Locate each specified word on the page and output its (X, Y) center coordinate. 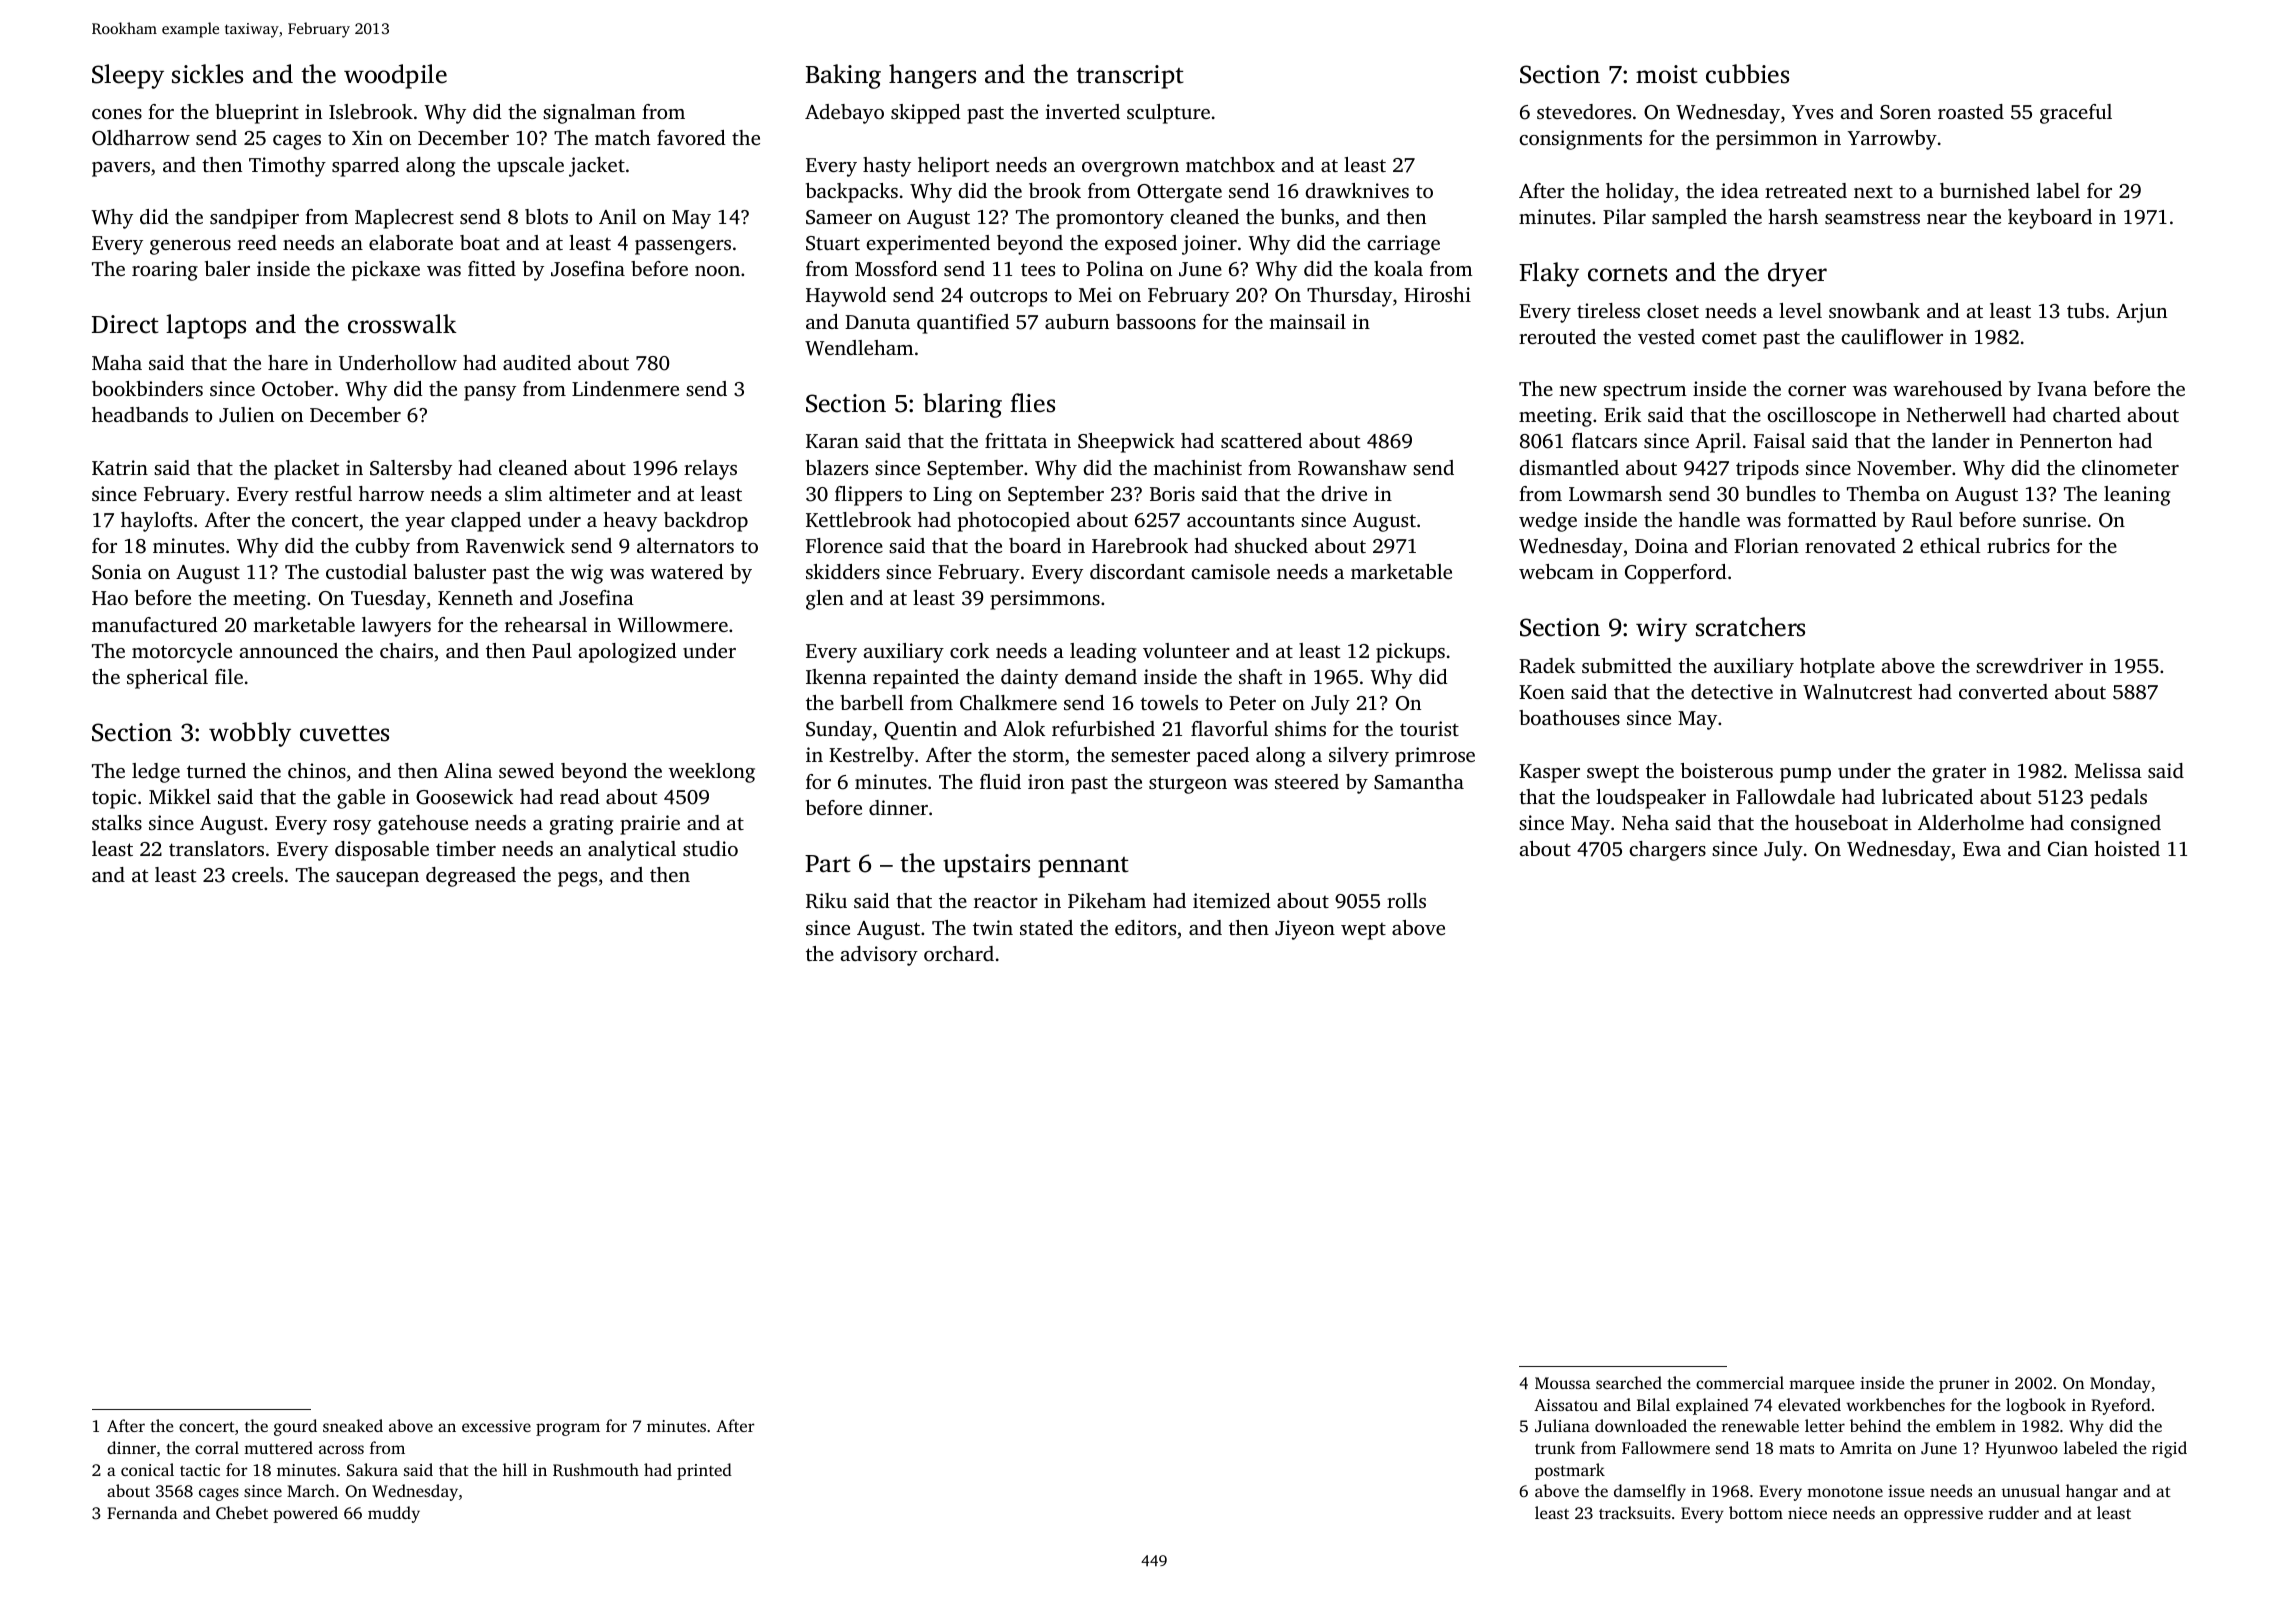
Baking (843, 76)
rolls (1406, 900)
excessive (496, 1426)
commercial (1740, 1382)
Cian (2068, 849)
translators (216, 848)
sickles (207, 74)
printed (704, 1471)
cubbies (1747, 74)
